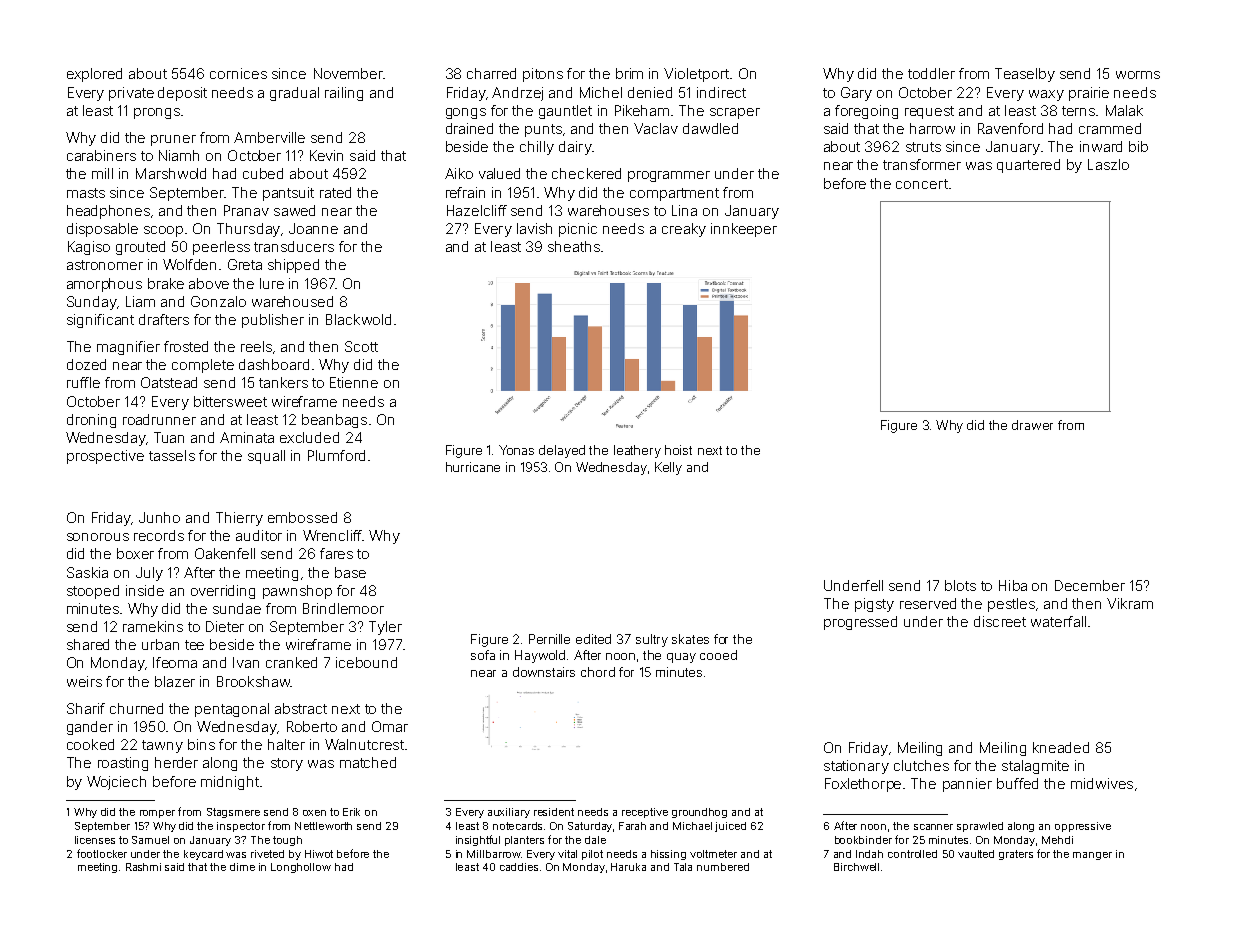  I want to click on denied, so click(650, 92).
